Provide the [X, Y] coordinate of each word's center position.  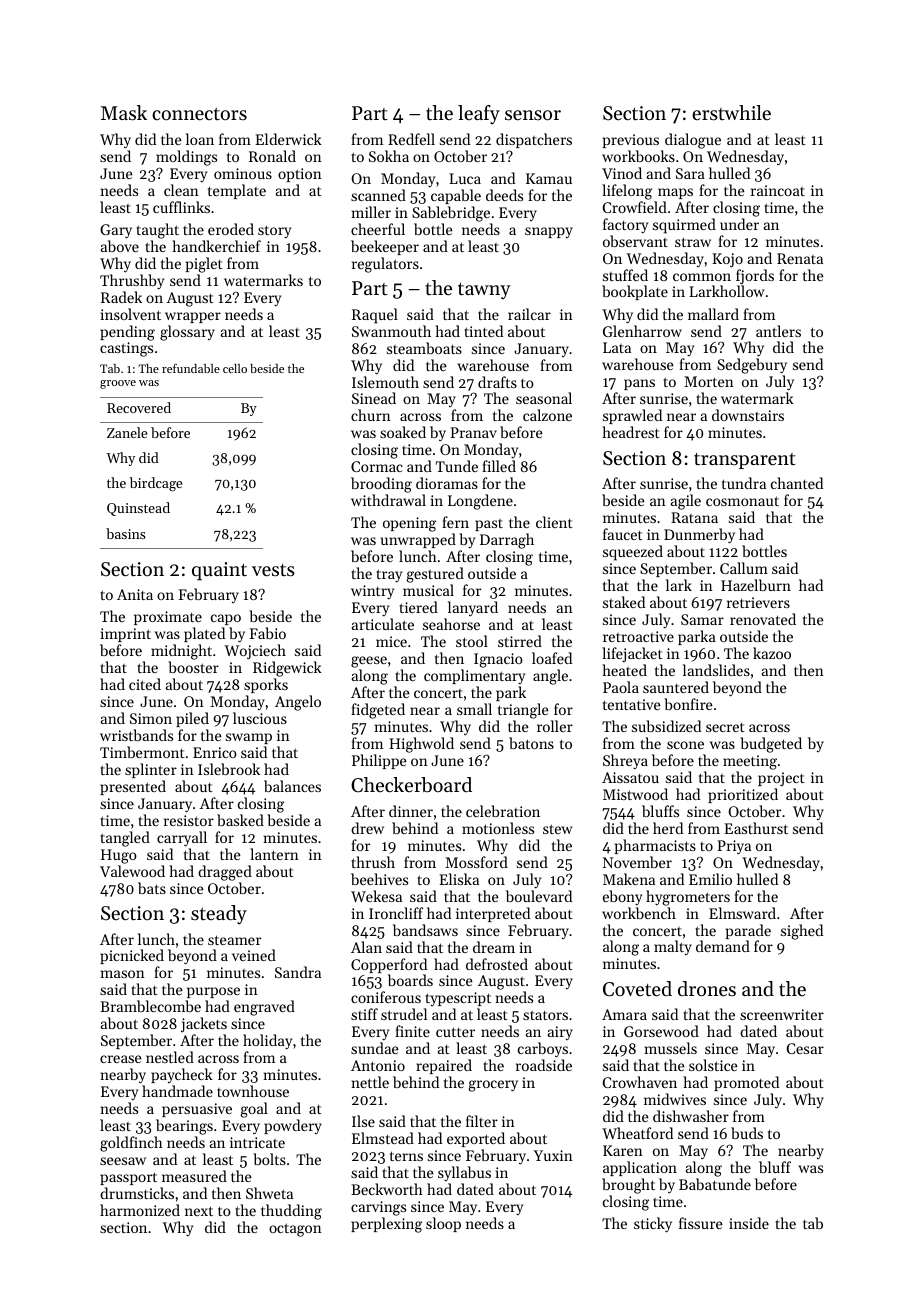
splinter [151, 770]
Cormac [377, 466]
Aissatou [630, 777]
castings [126, 349]
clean [181, 190]
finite [412, 1031]
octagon [295, 1230]
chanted [797, 483]
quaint [219, 571]
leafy [479, 114]
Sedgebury [752, 366]
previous [631, 141]
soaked [403, 432]
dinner [411, 811]
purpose [213, 992]
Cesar [805, 1048]
